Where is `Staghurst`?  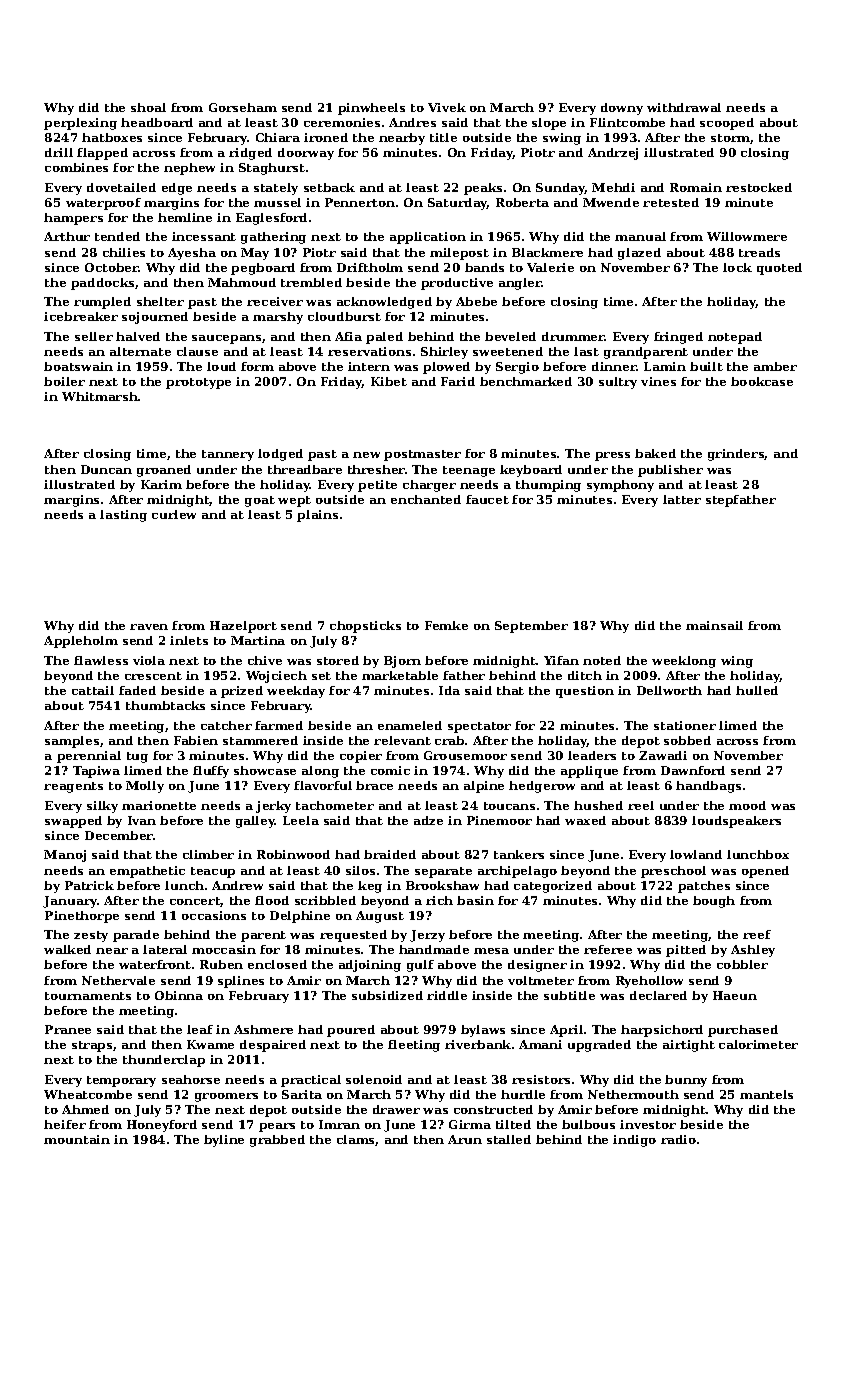 Staghurst is located at coordinates (272, 169).
